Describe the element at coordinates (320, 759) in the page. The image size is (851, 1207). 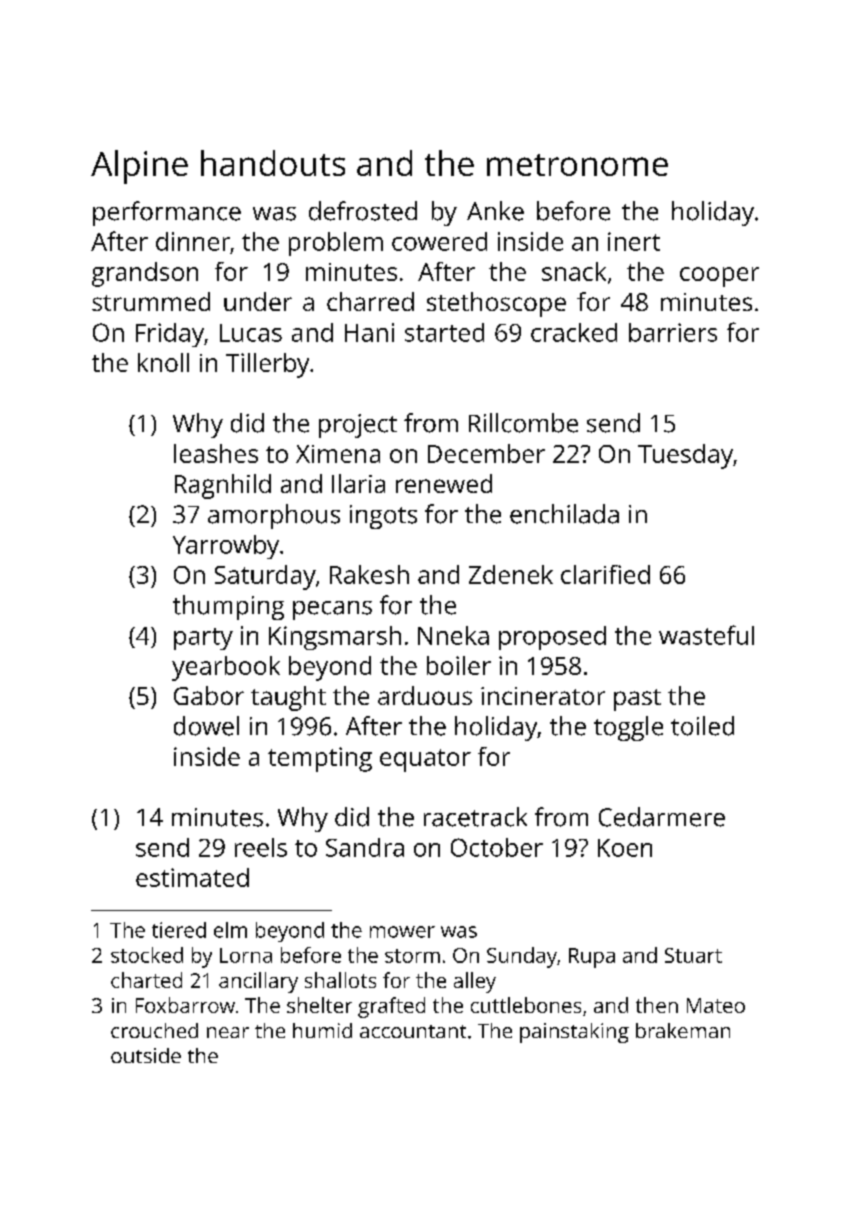
I see `tempting` at that location.
